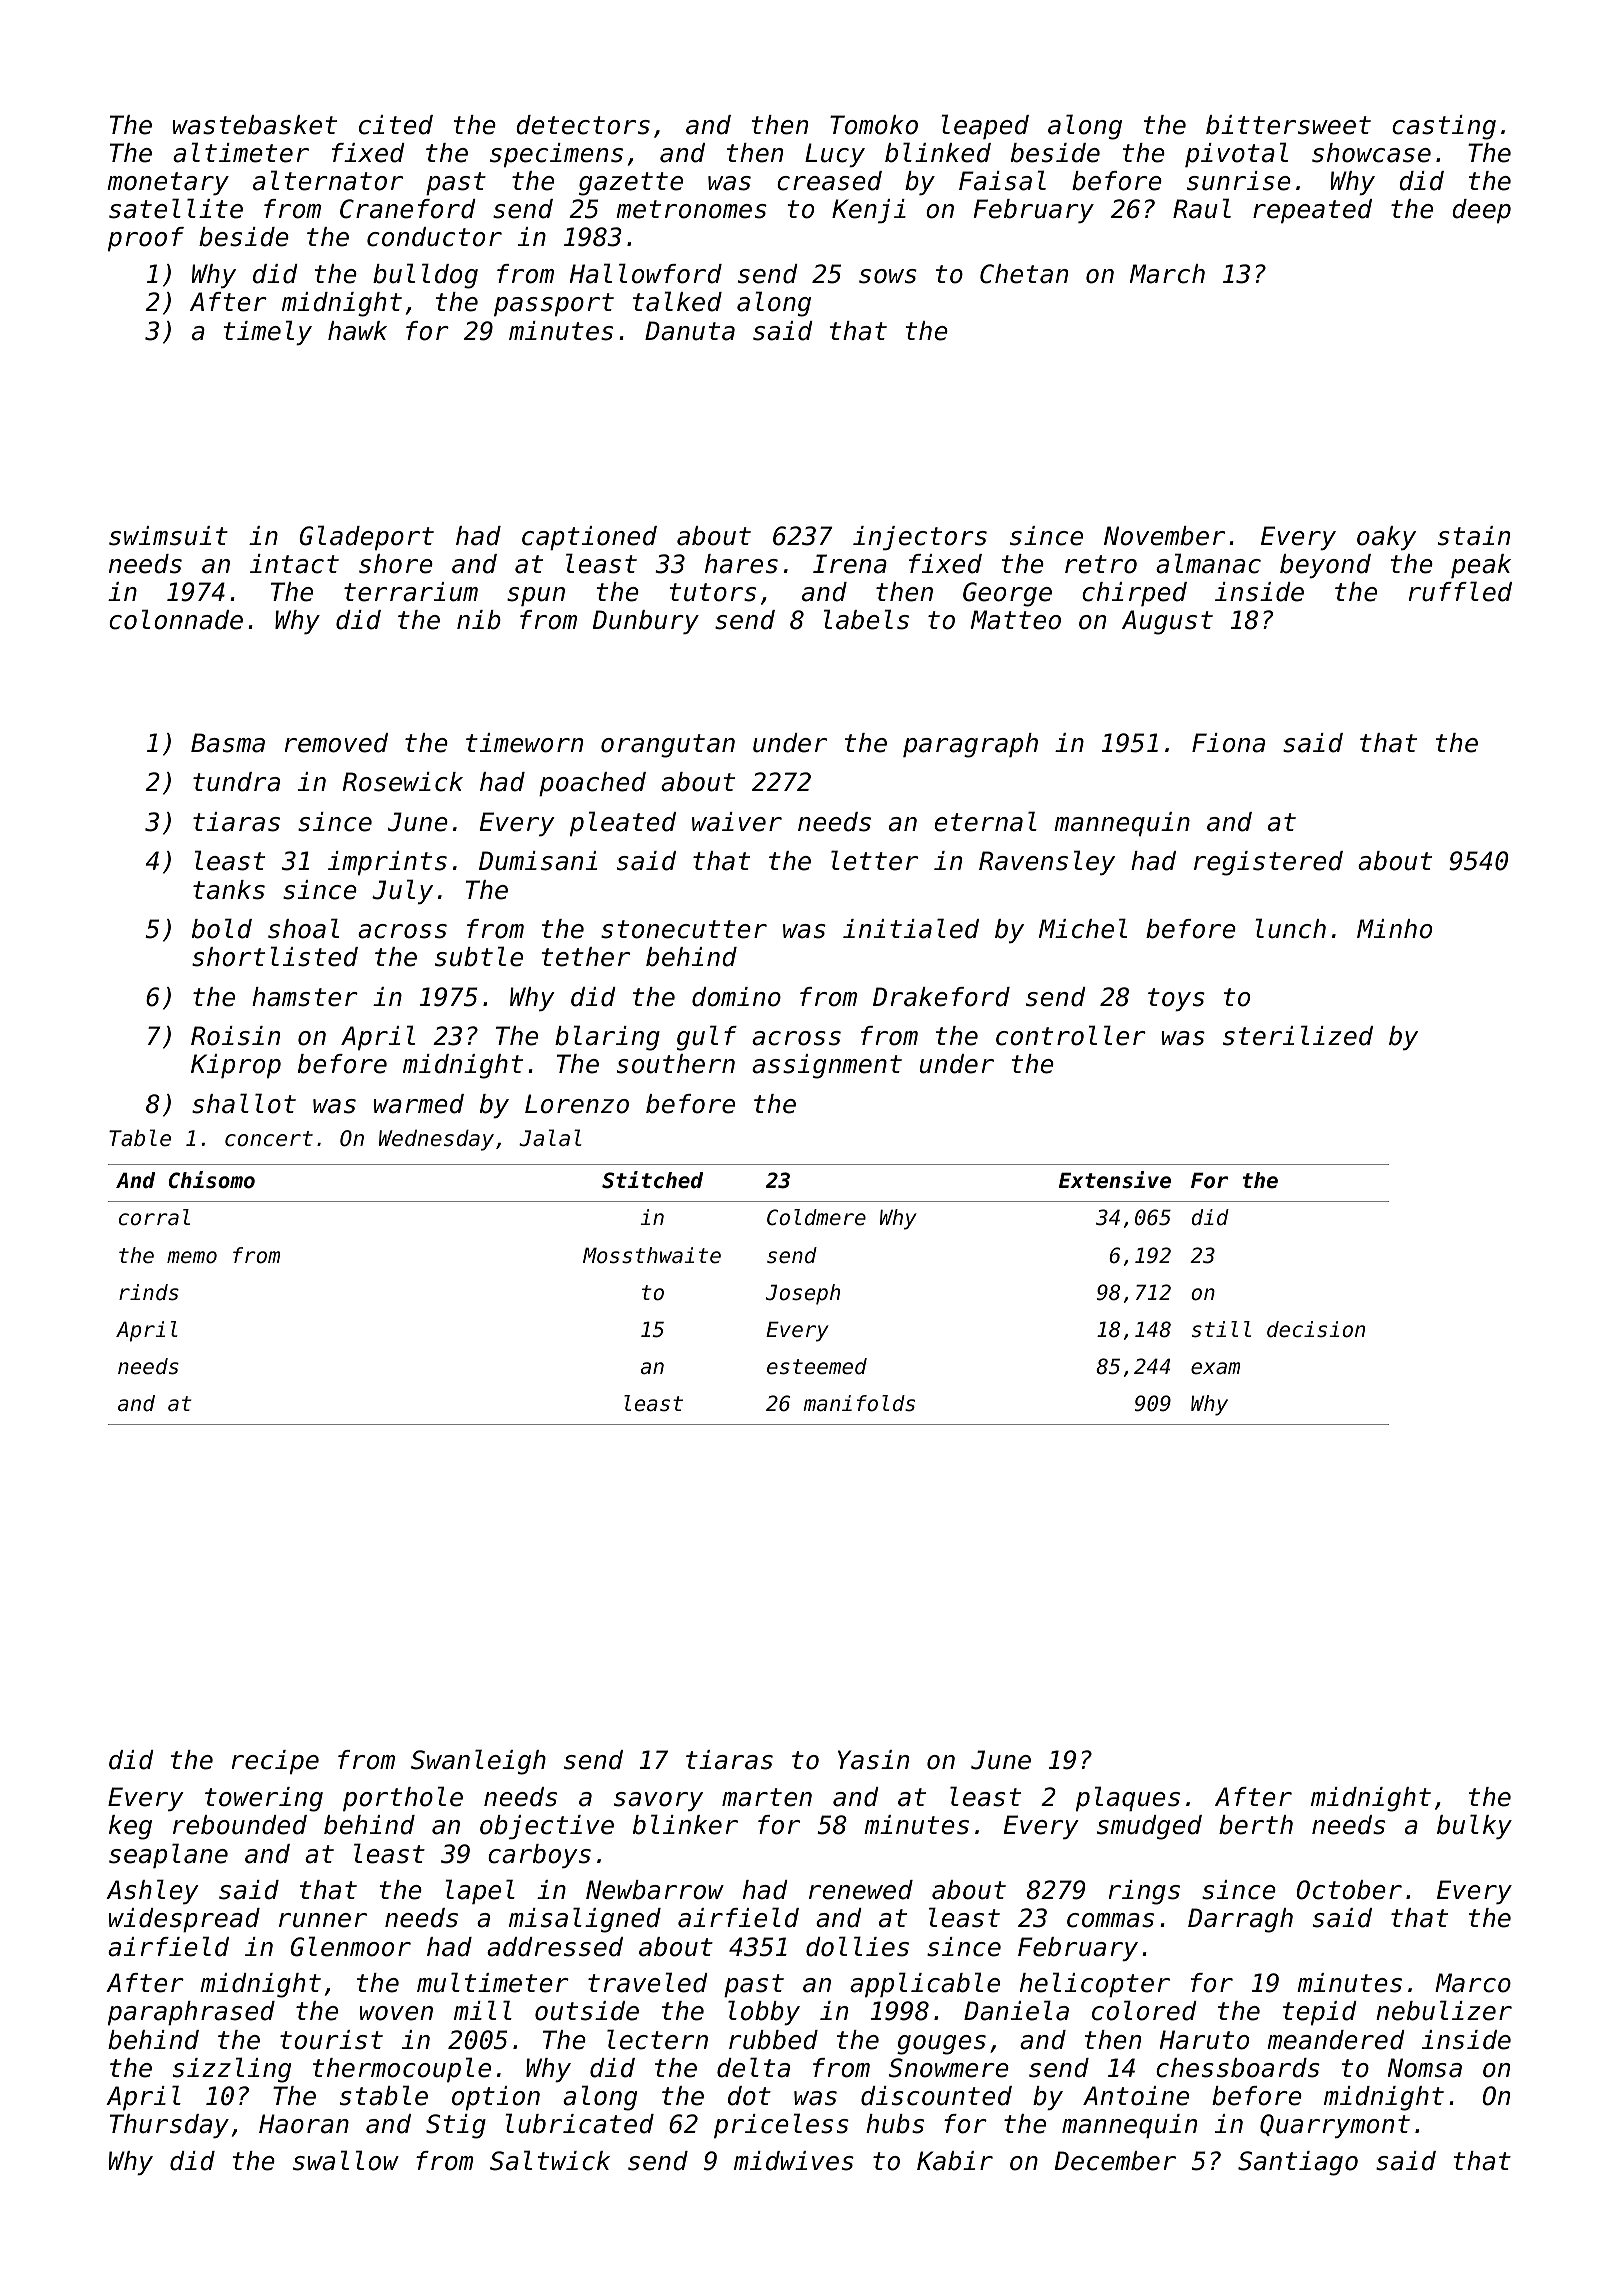 Image resolution: width=1620 pixels, height=2292 pixels. What do you see at coordinates (1386, 538) in the document?
I see `oaky` at bounding box center [1386, 538].
